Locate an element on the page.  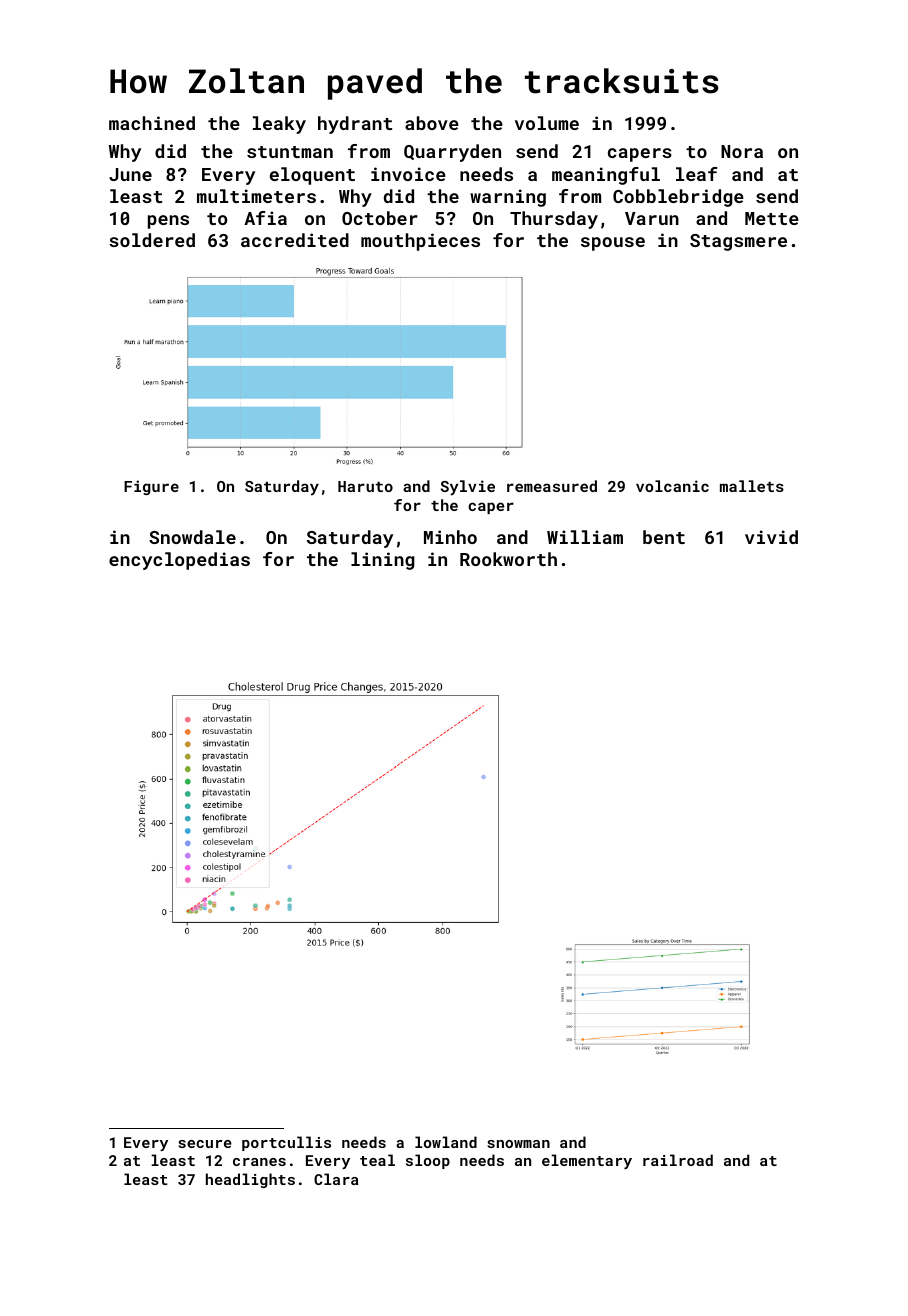
vivid is located at coordinates (771, 537).
